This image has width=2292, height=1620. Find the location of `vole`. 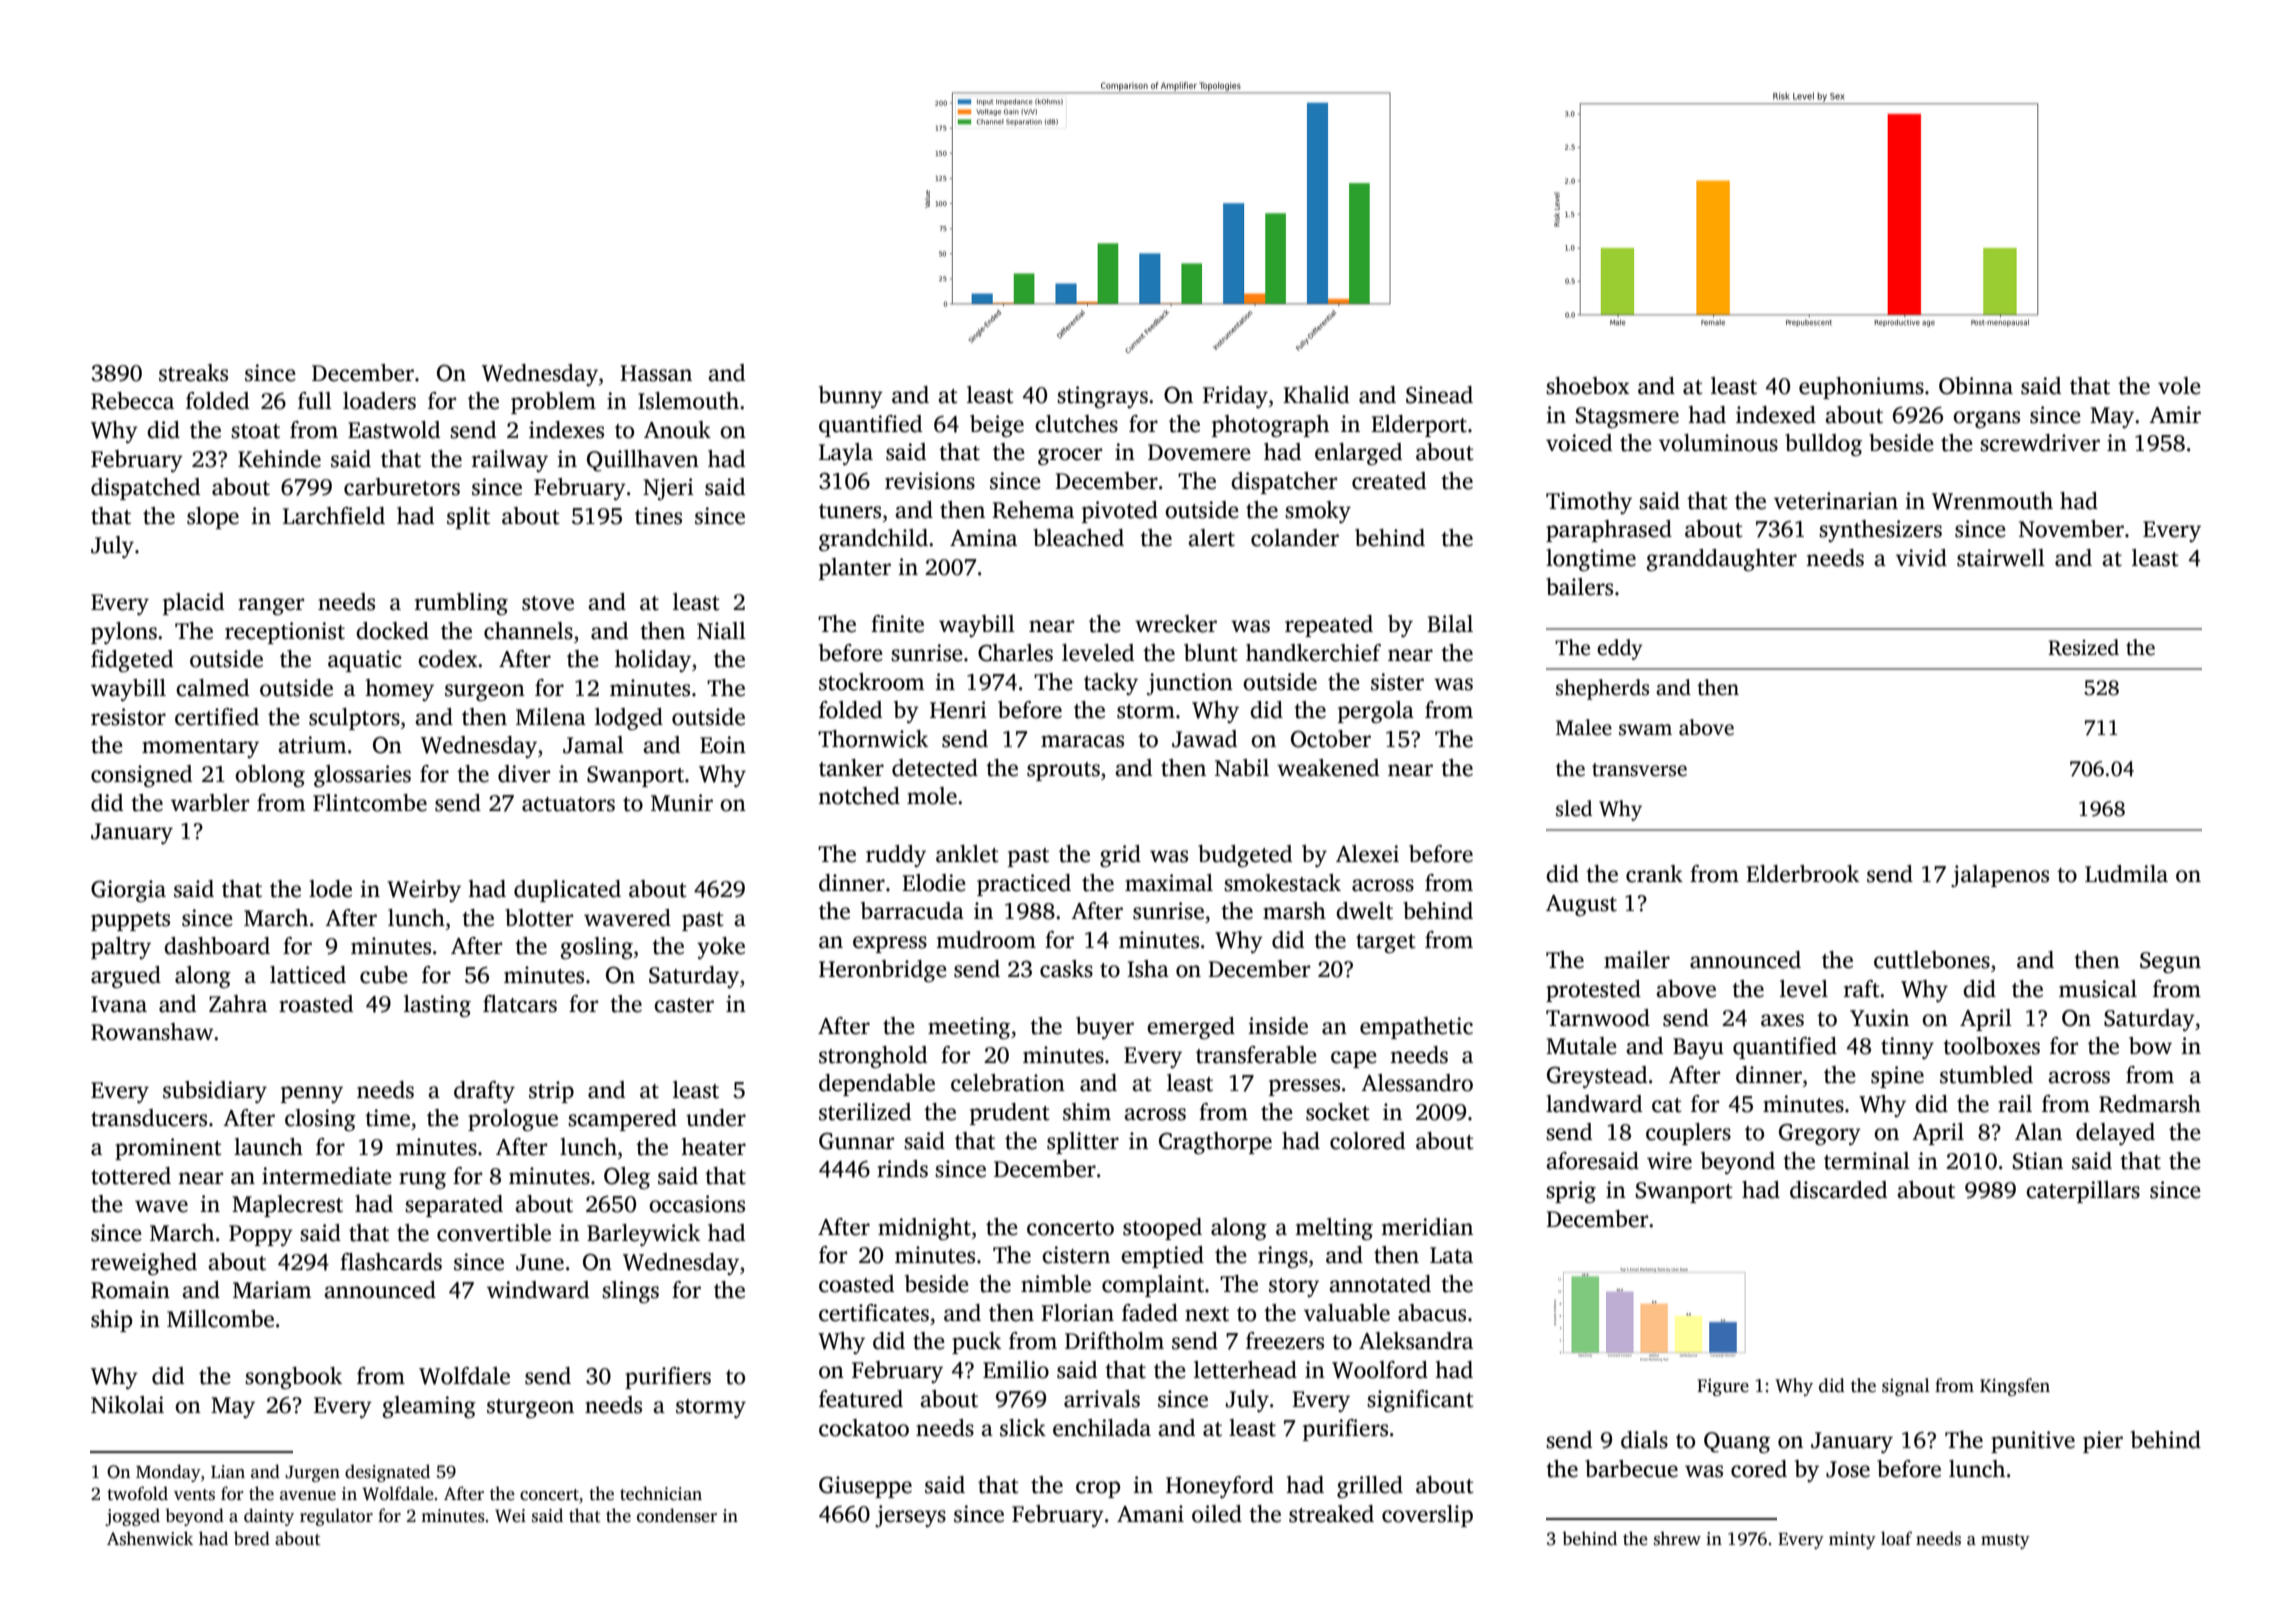

vole is located at coordinates (2179, 386).
